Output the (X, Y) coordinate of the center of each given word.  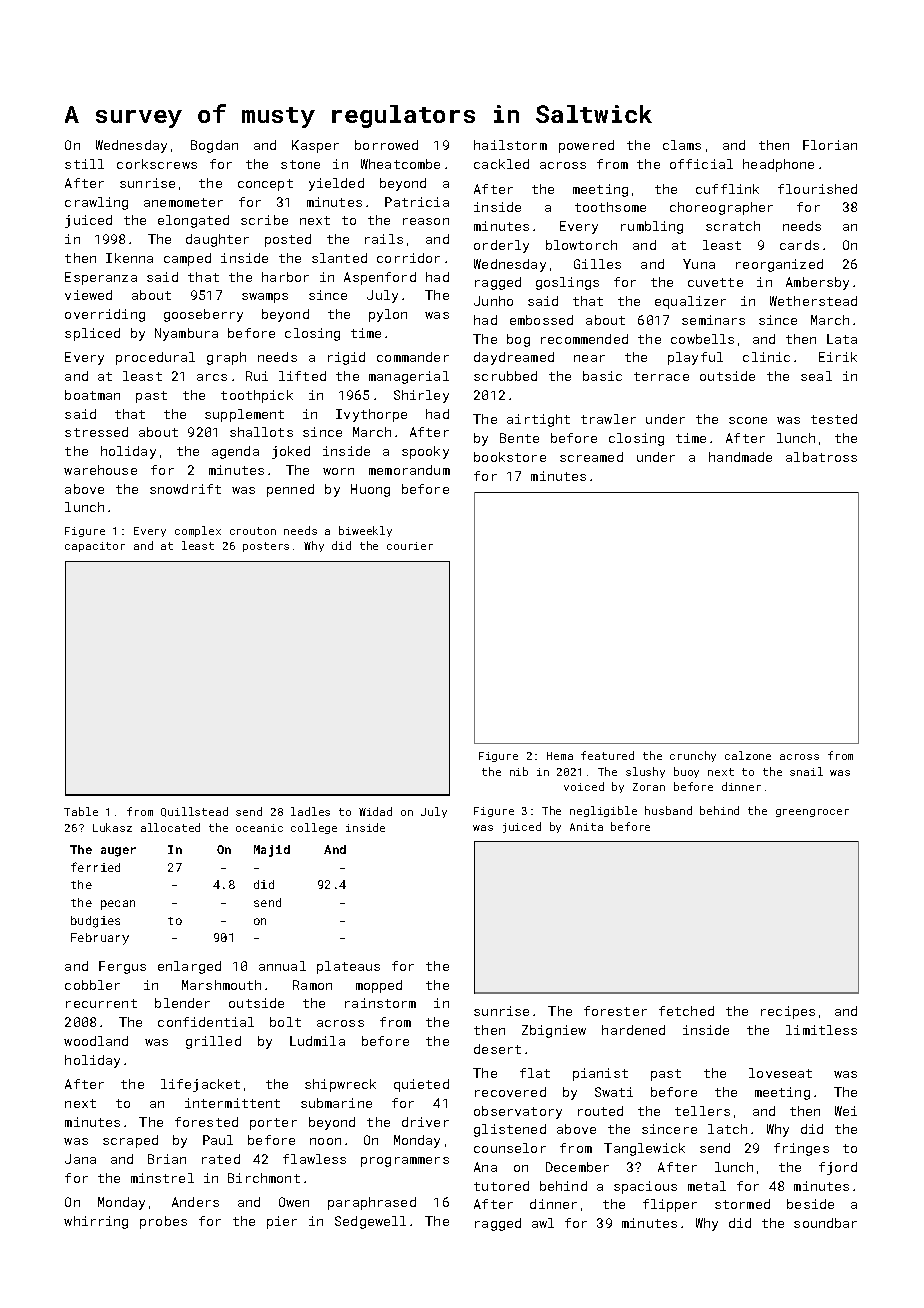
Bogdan (214, 146)
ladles (310, 811)
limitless (821, 1030)
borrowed (386, 145)
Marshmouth (221, 985)
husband (668, 810)
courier (410, 546)
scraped (130, 1141)
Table (81, 811)
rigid (346, 358)
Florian (830, 145)
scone (748, 420)
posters (266, 547)
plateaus (348, 967)
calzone (748, 755)
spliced (92, 334)
